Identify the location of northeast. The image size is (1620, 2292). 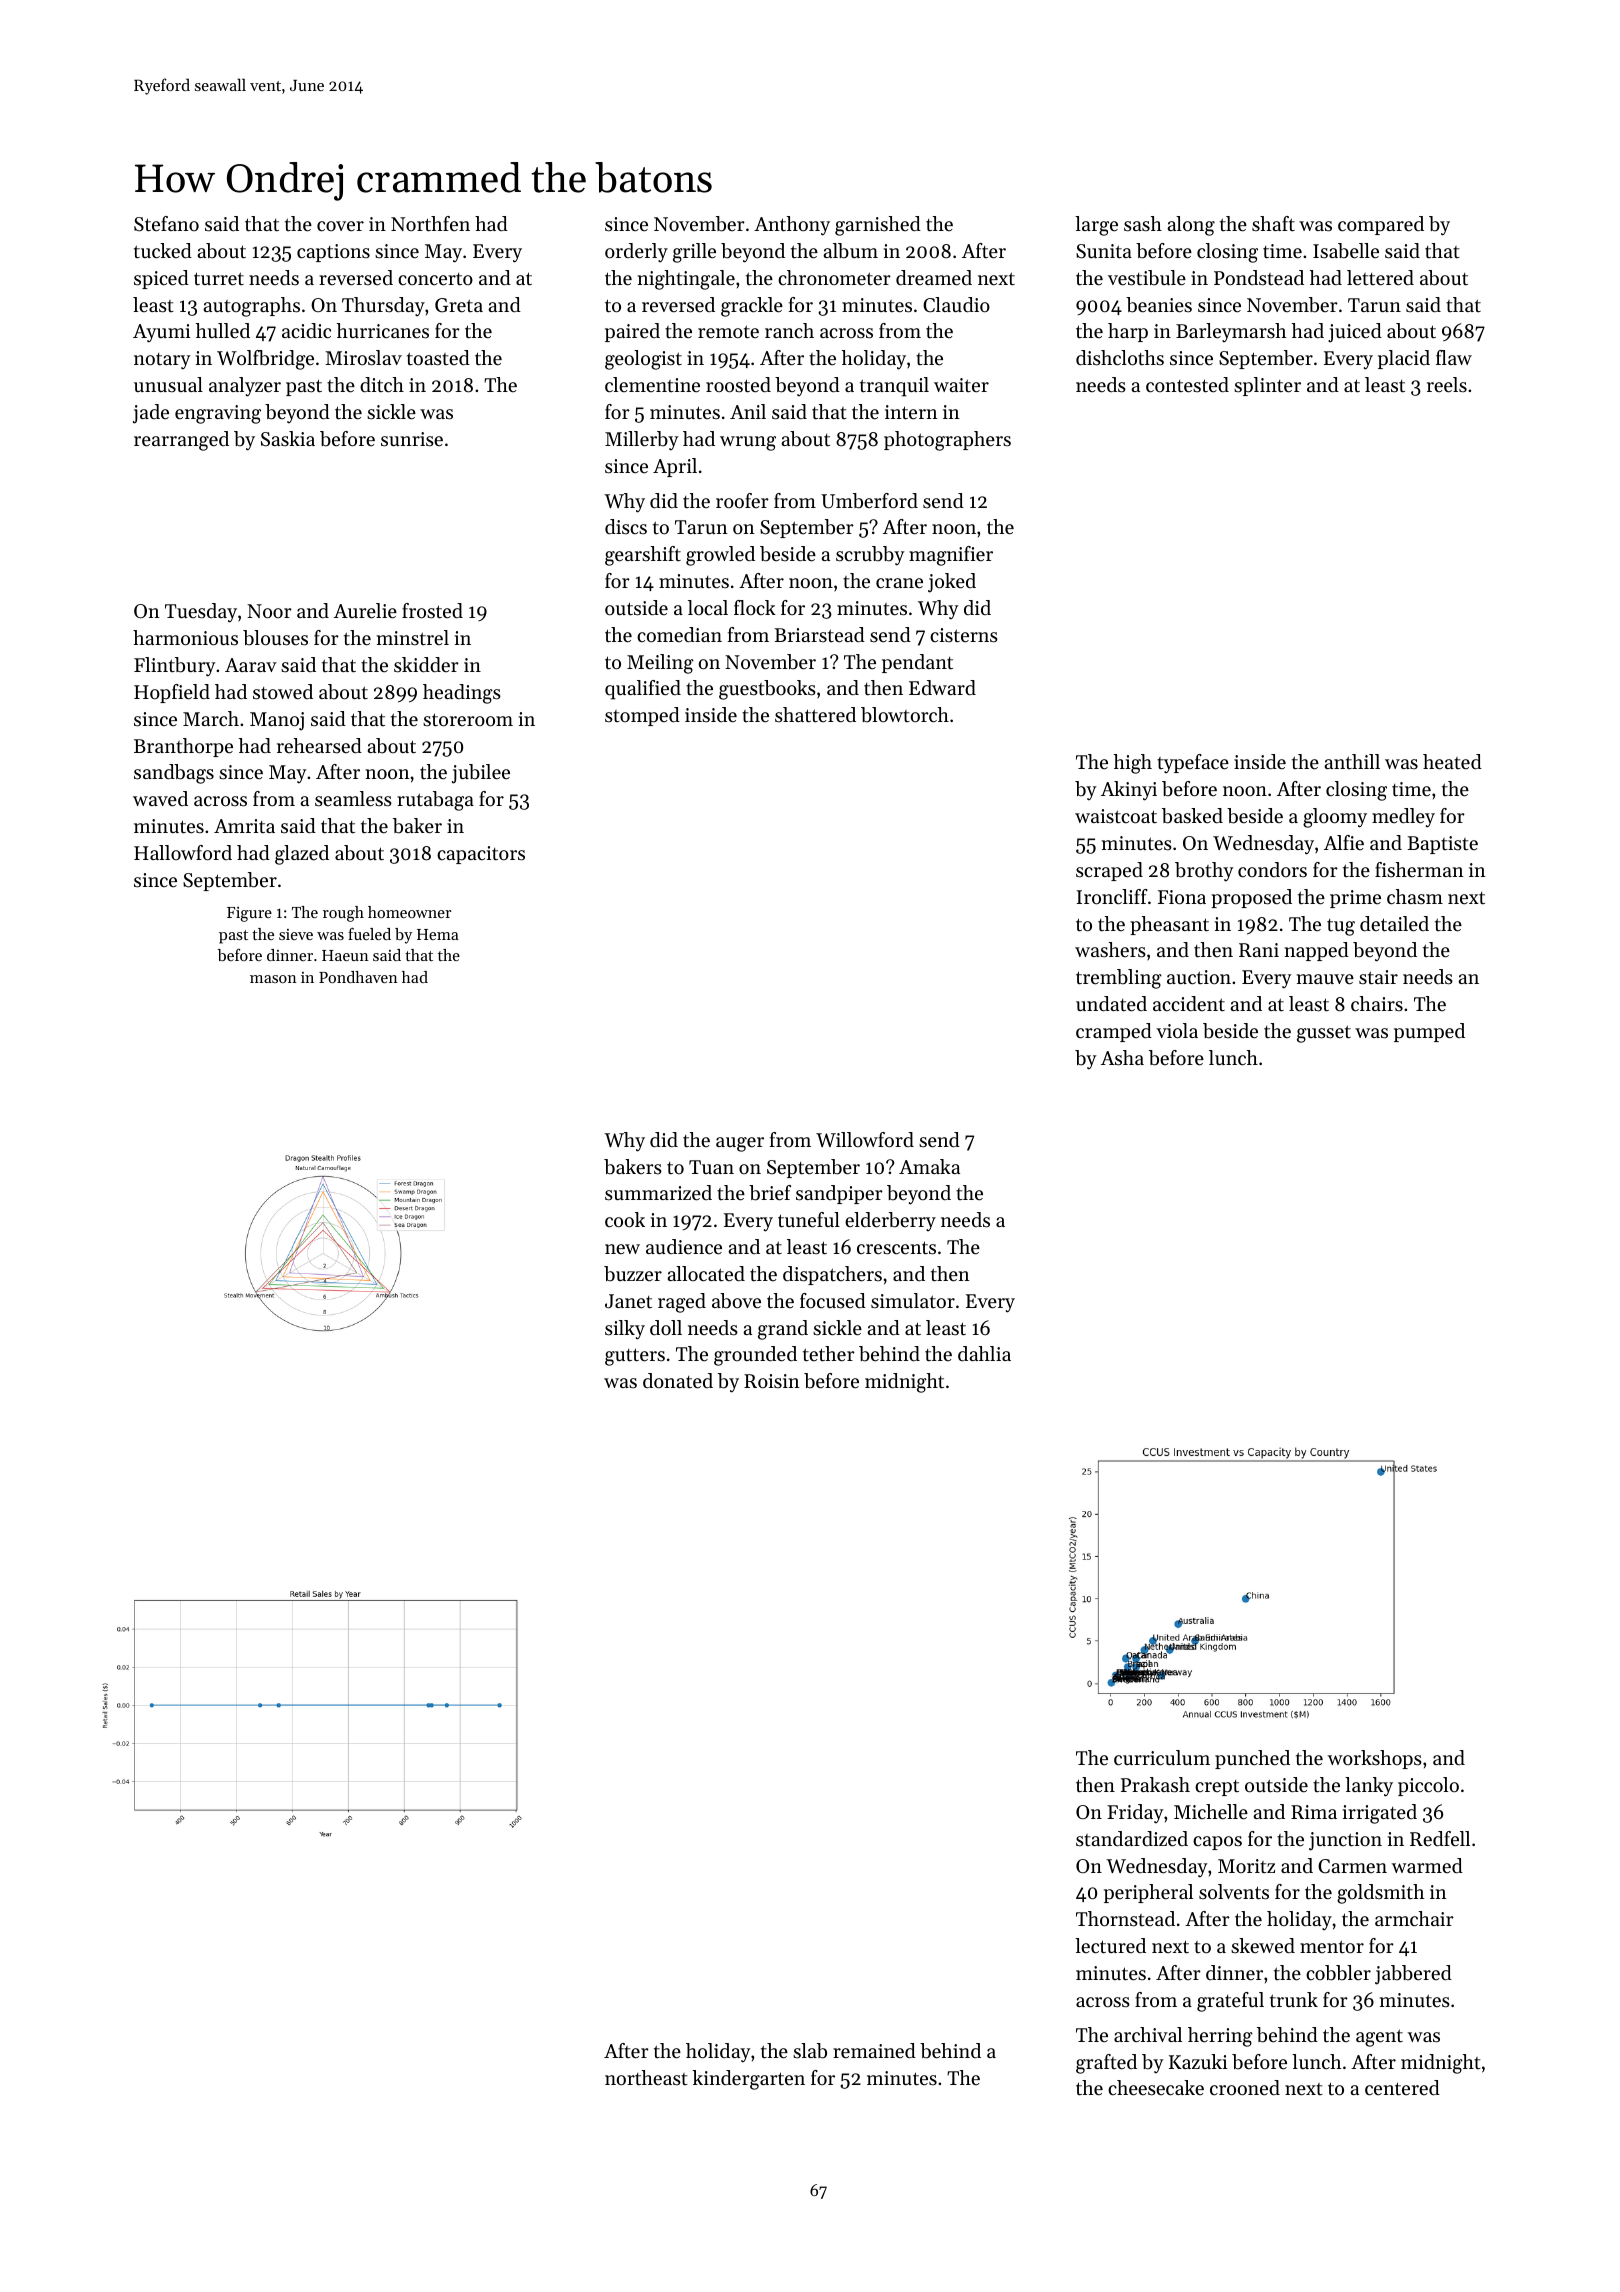
(646, 2078).
